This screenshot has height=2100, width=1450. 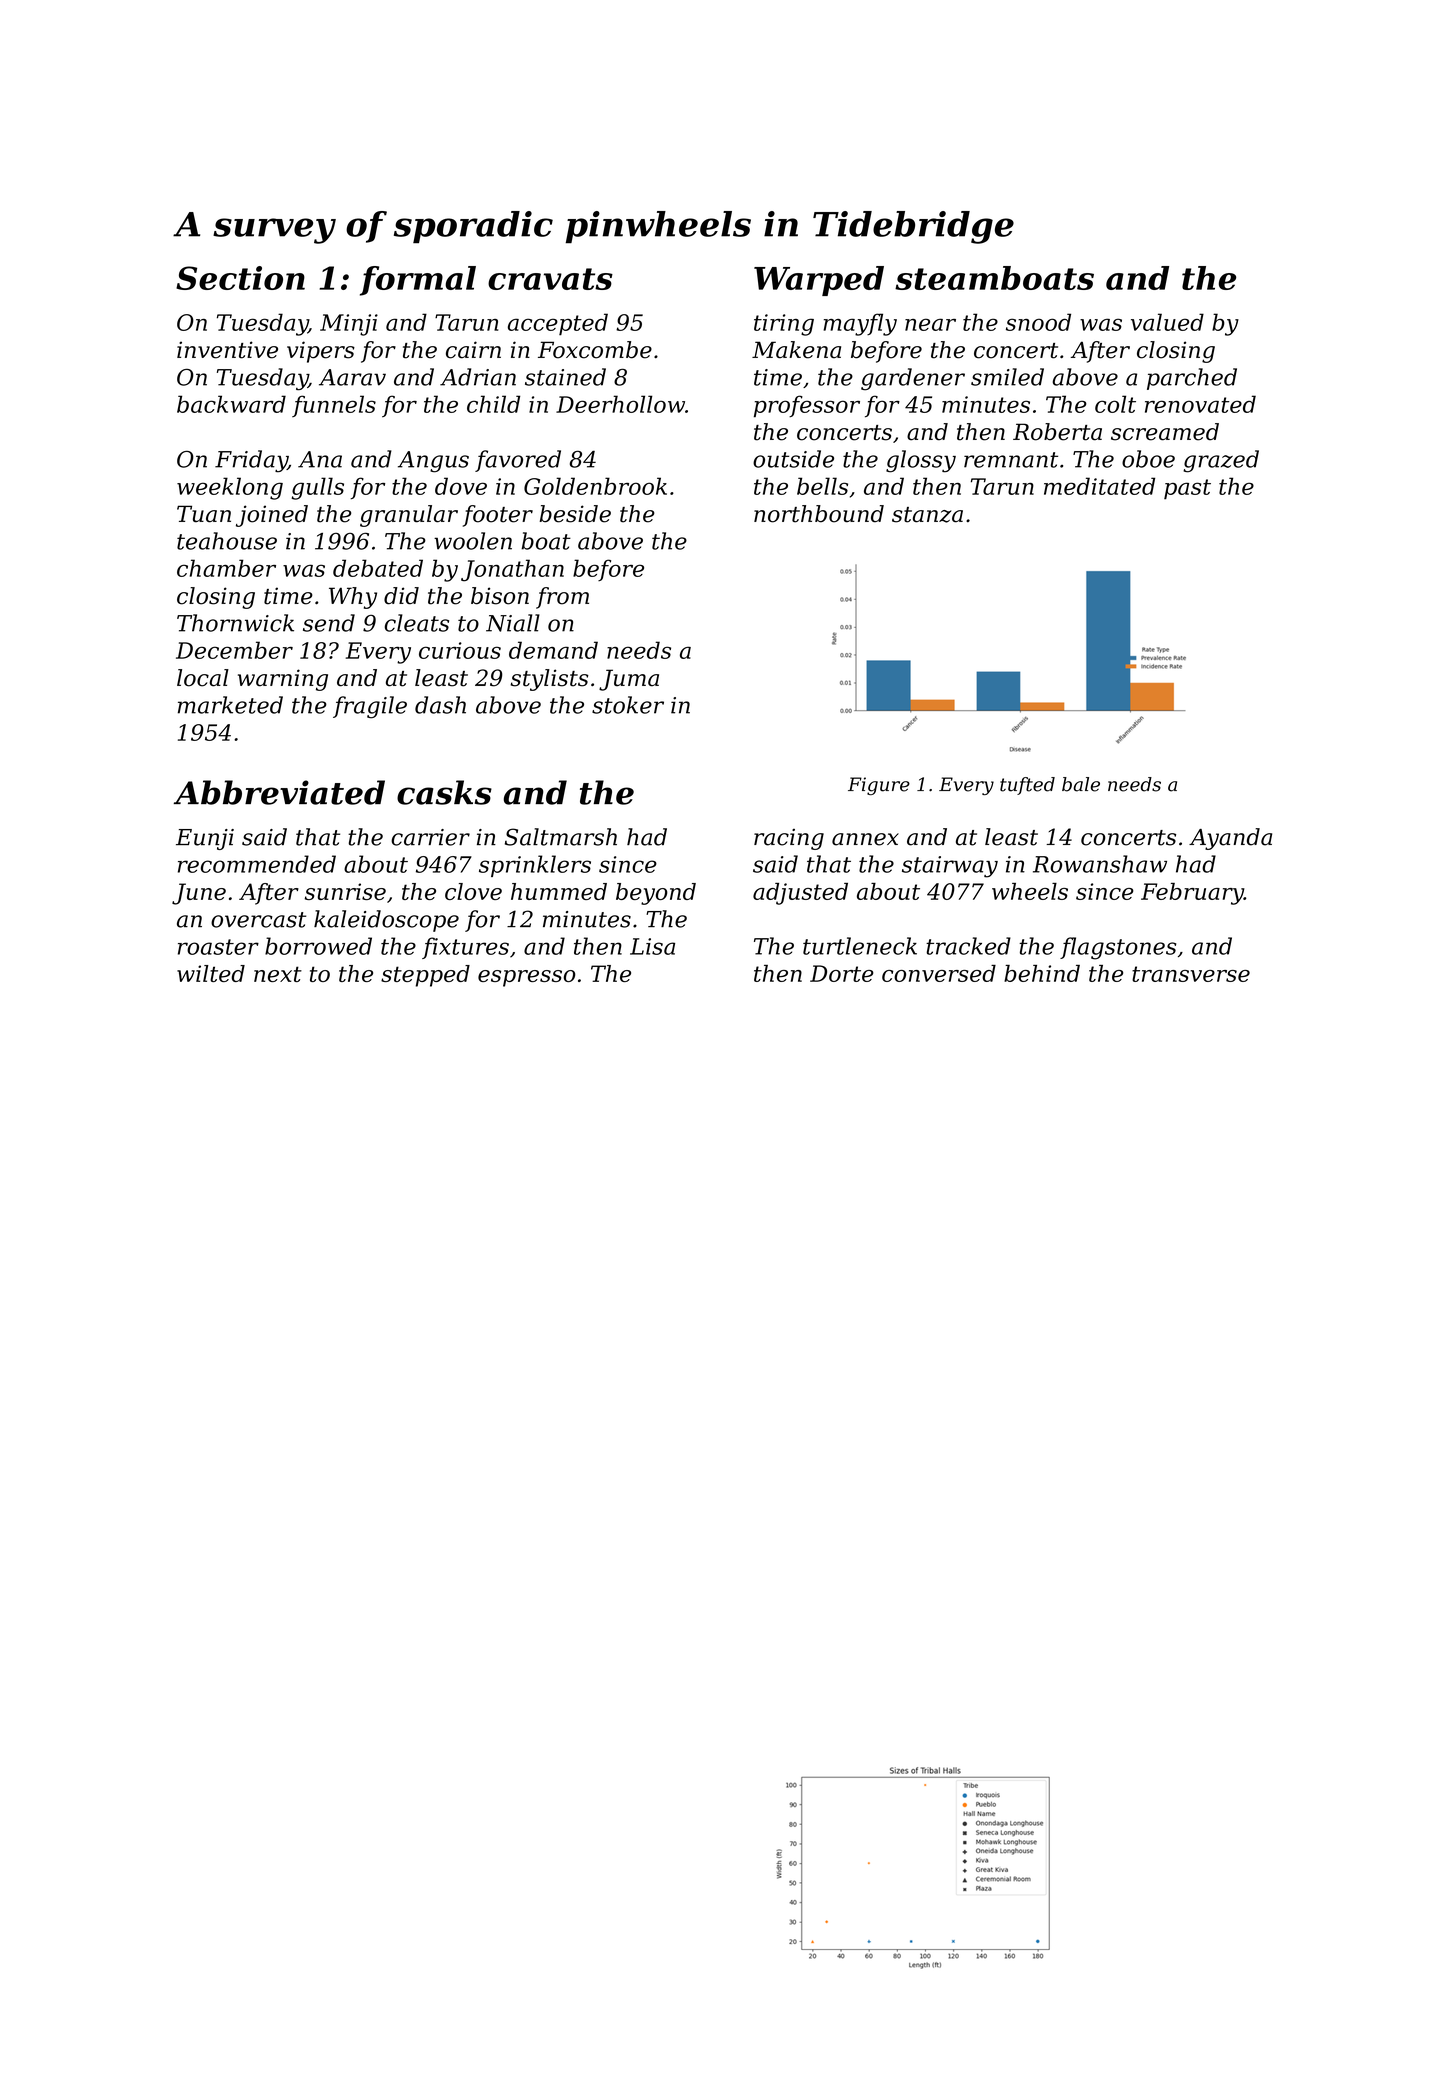 I want to click on snood, so click(x=1038, y=322).
